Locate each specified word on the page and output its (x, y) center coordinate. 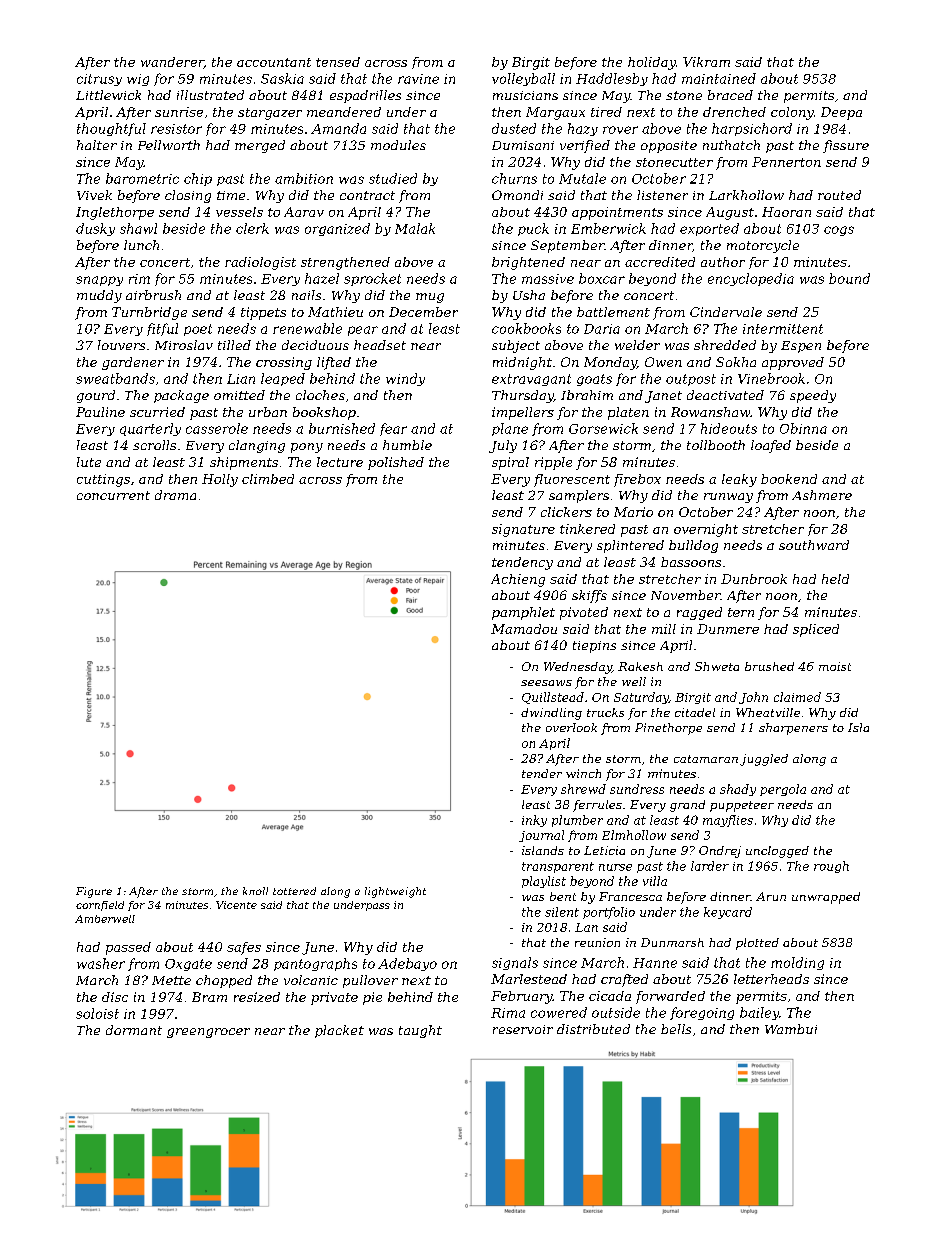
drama (175, 495)
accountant (274, 62)
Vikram (706, 62)
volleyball (523, 79)
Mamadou (524, 629)
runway (728, 498)
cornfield (100, 906)
